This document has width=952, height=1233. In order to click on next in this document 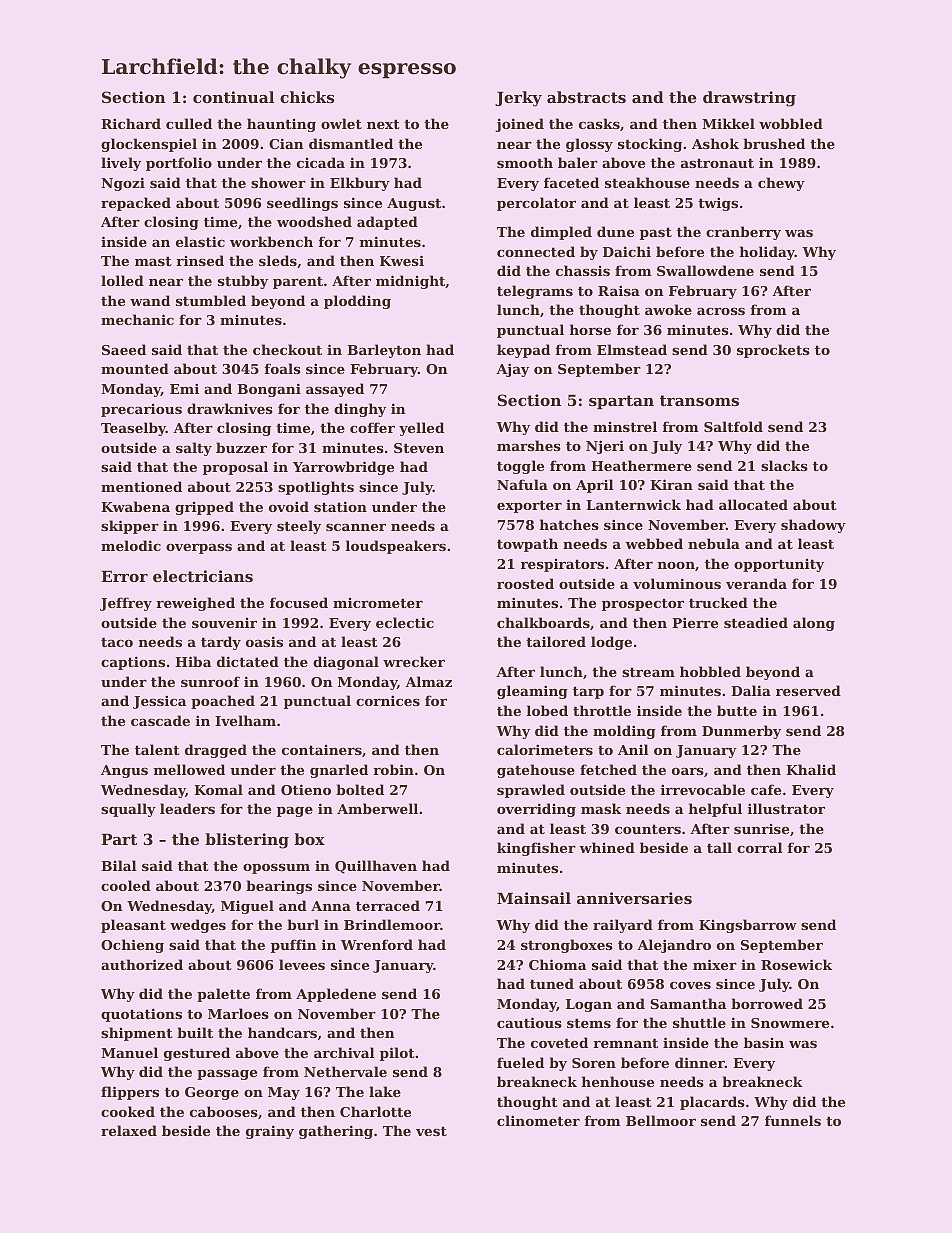, I will do `click(383, 124)`.
